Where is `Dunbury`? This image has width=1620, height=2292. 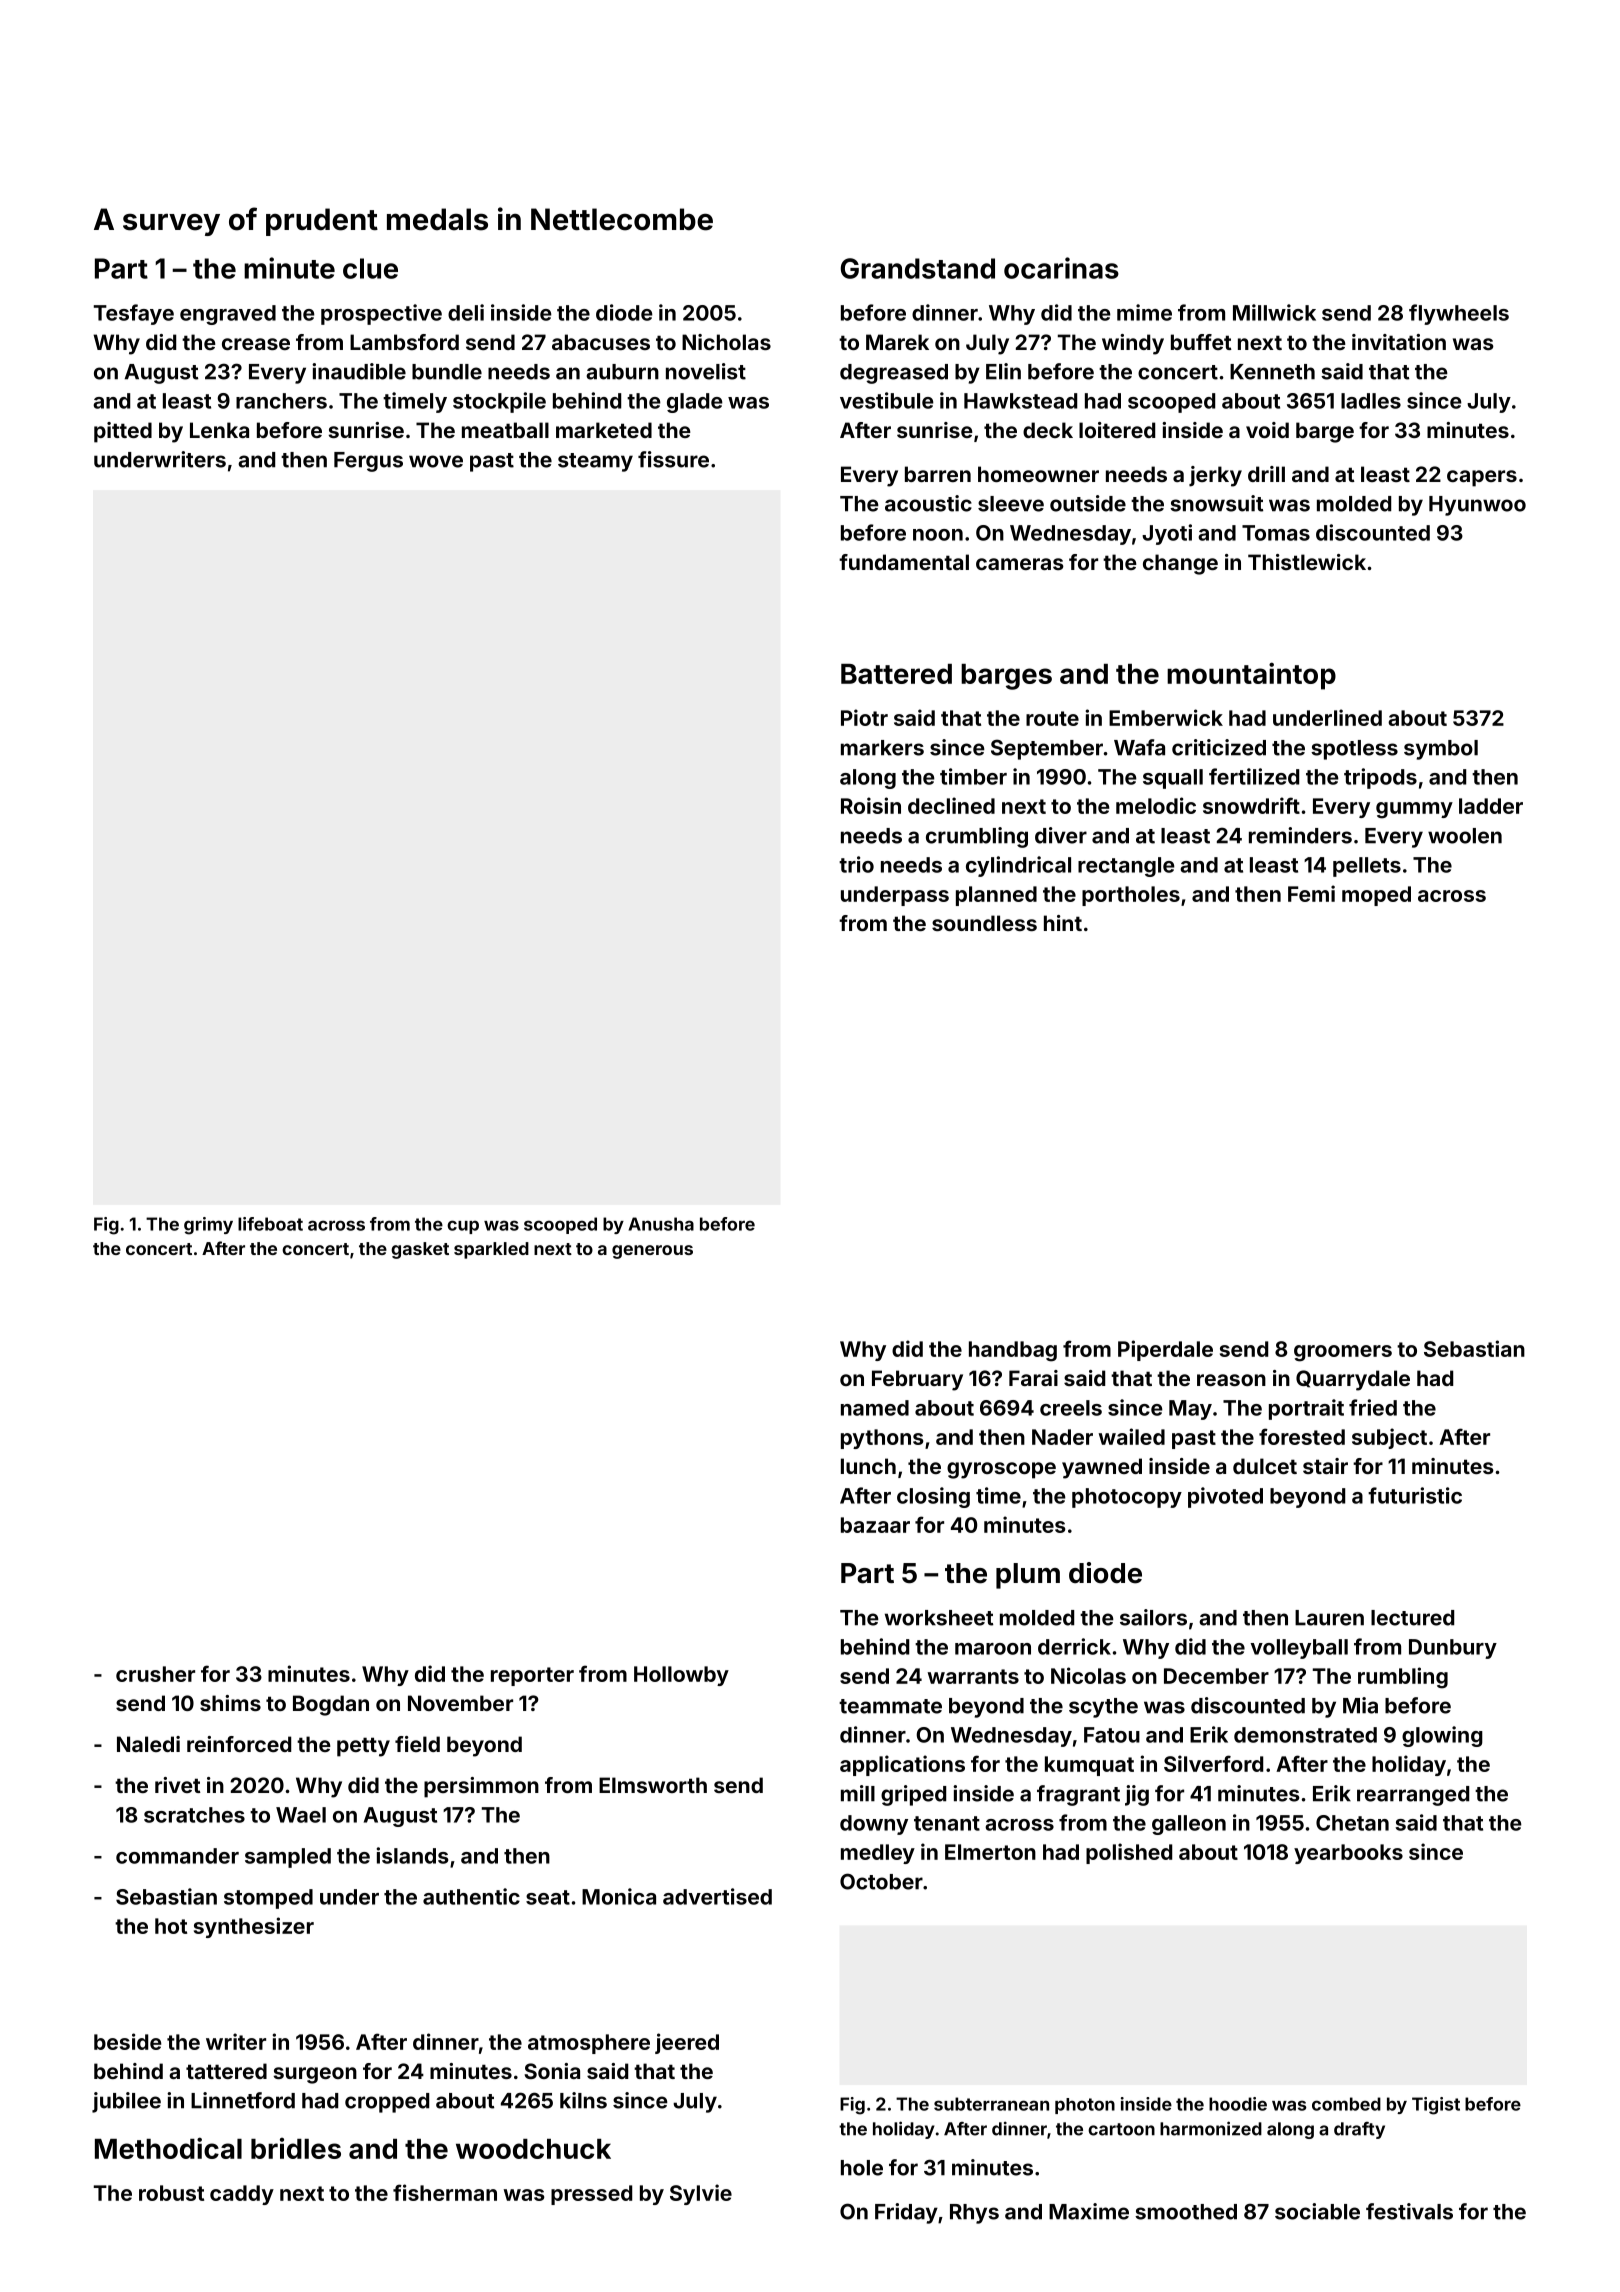
Dunbury is located at coordinates (1453, 1649).
